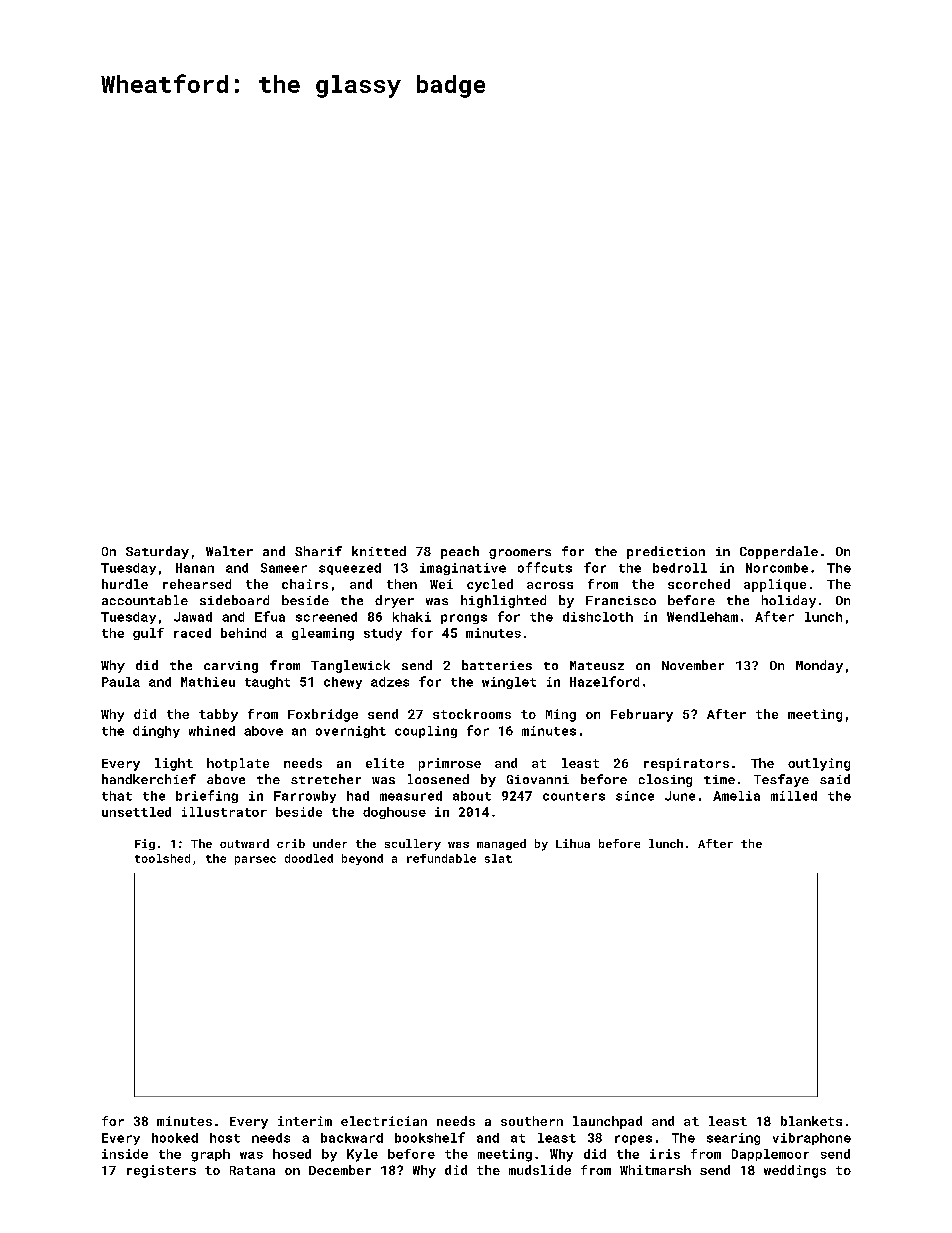 The width and height of the image is (952, 1233). Describe the element at coordinates (255, 860) in the image. I see `parsec` at that location.
